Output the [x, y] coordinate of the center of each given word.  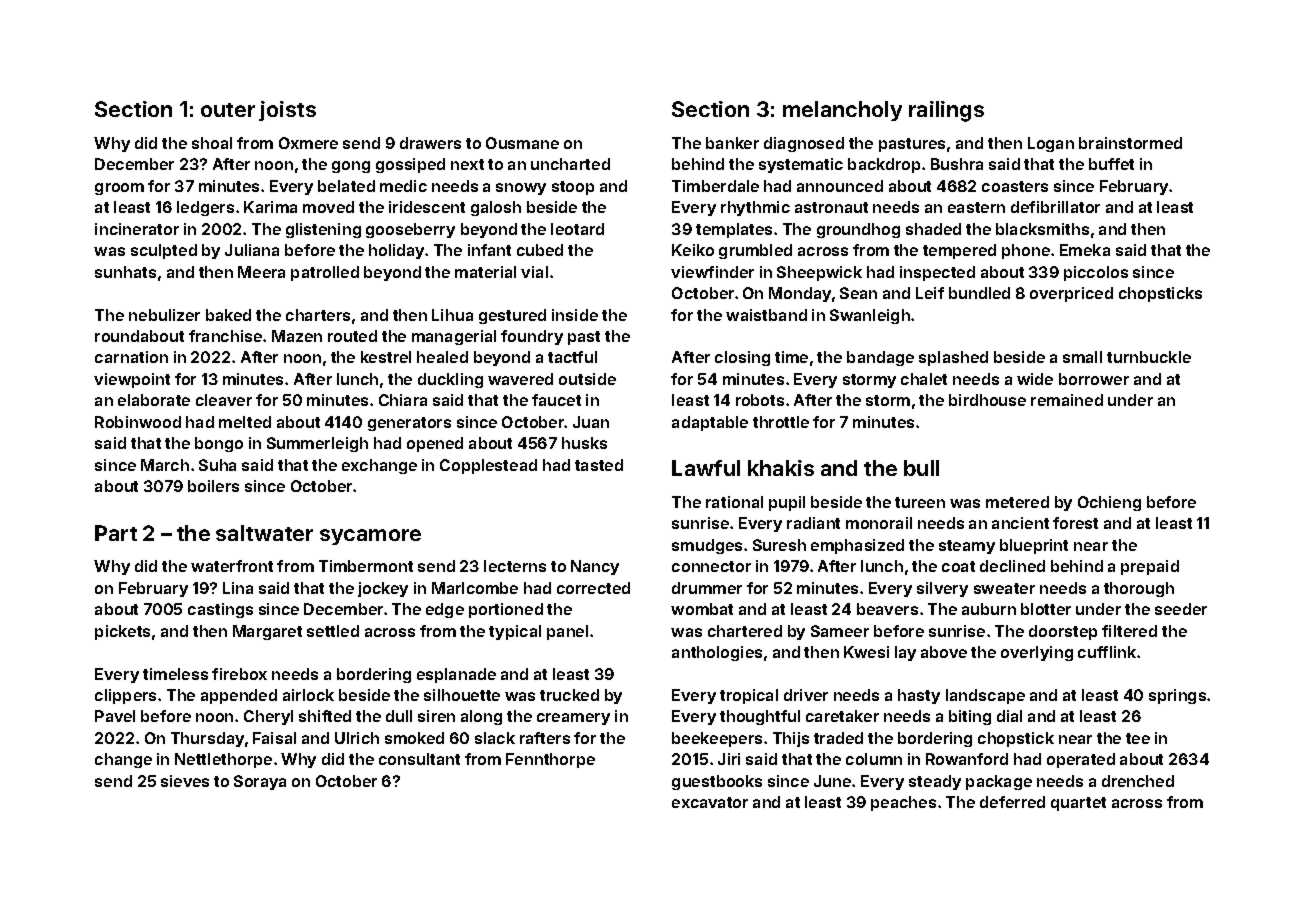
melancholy [842, 111]
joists [287, 111]
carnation [131, 357]
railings [946, 111]
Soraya [260, 782]
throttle [781, 422]
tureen [920, 502]
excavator [710, 802]
